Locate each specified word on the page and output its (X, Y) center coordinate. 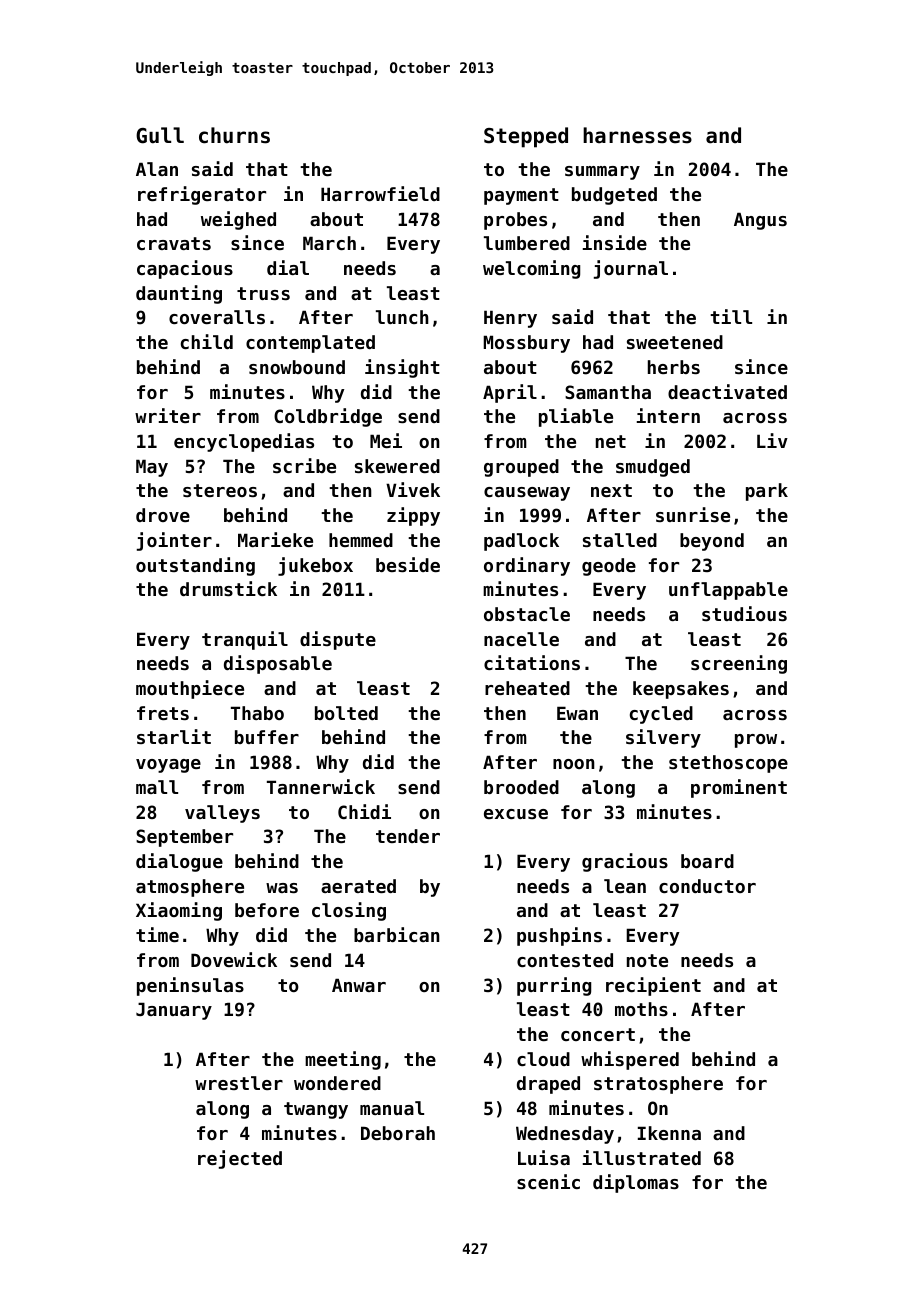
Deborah (398, 1133)
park (767, 492)
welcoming (531, 269)
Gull (160, 135)
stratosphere (658, 1085)
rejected (240, 1159)
